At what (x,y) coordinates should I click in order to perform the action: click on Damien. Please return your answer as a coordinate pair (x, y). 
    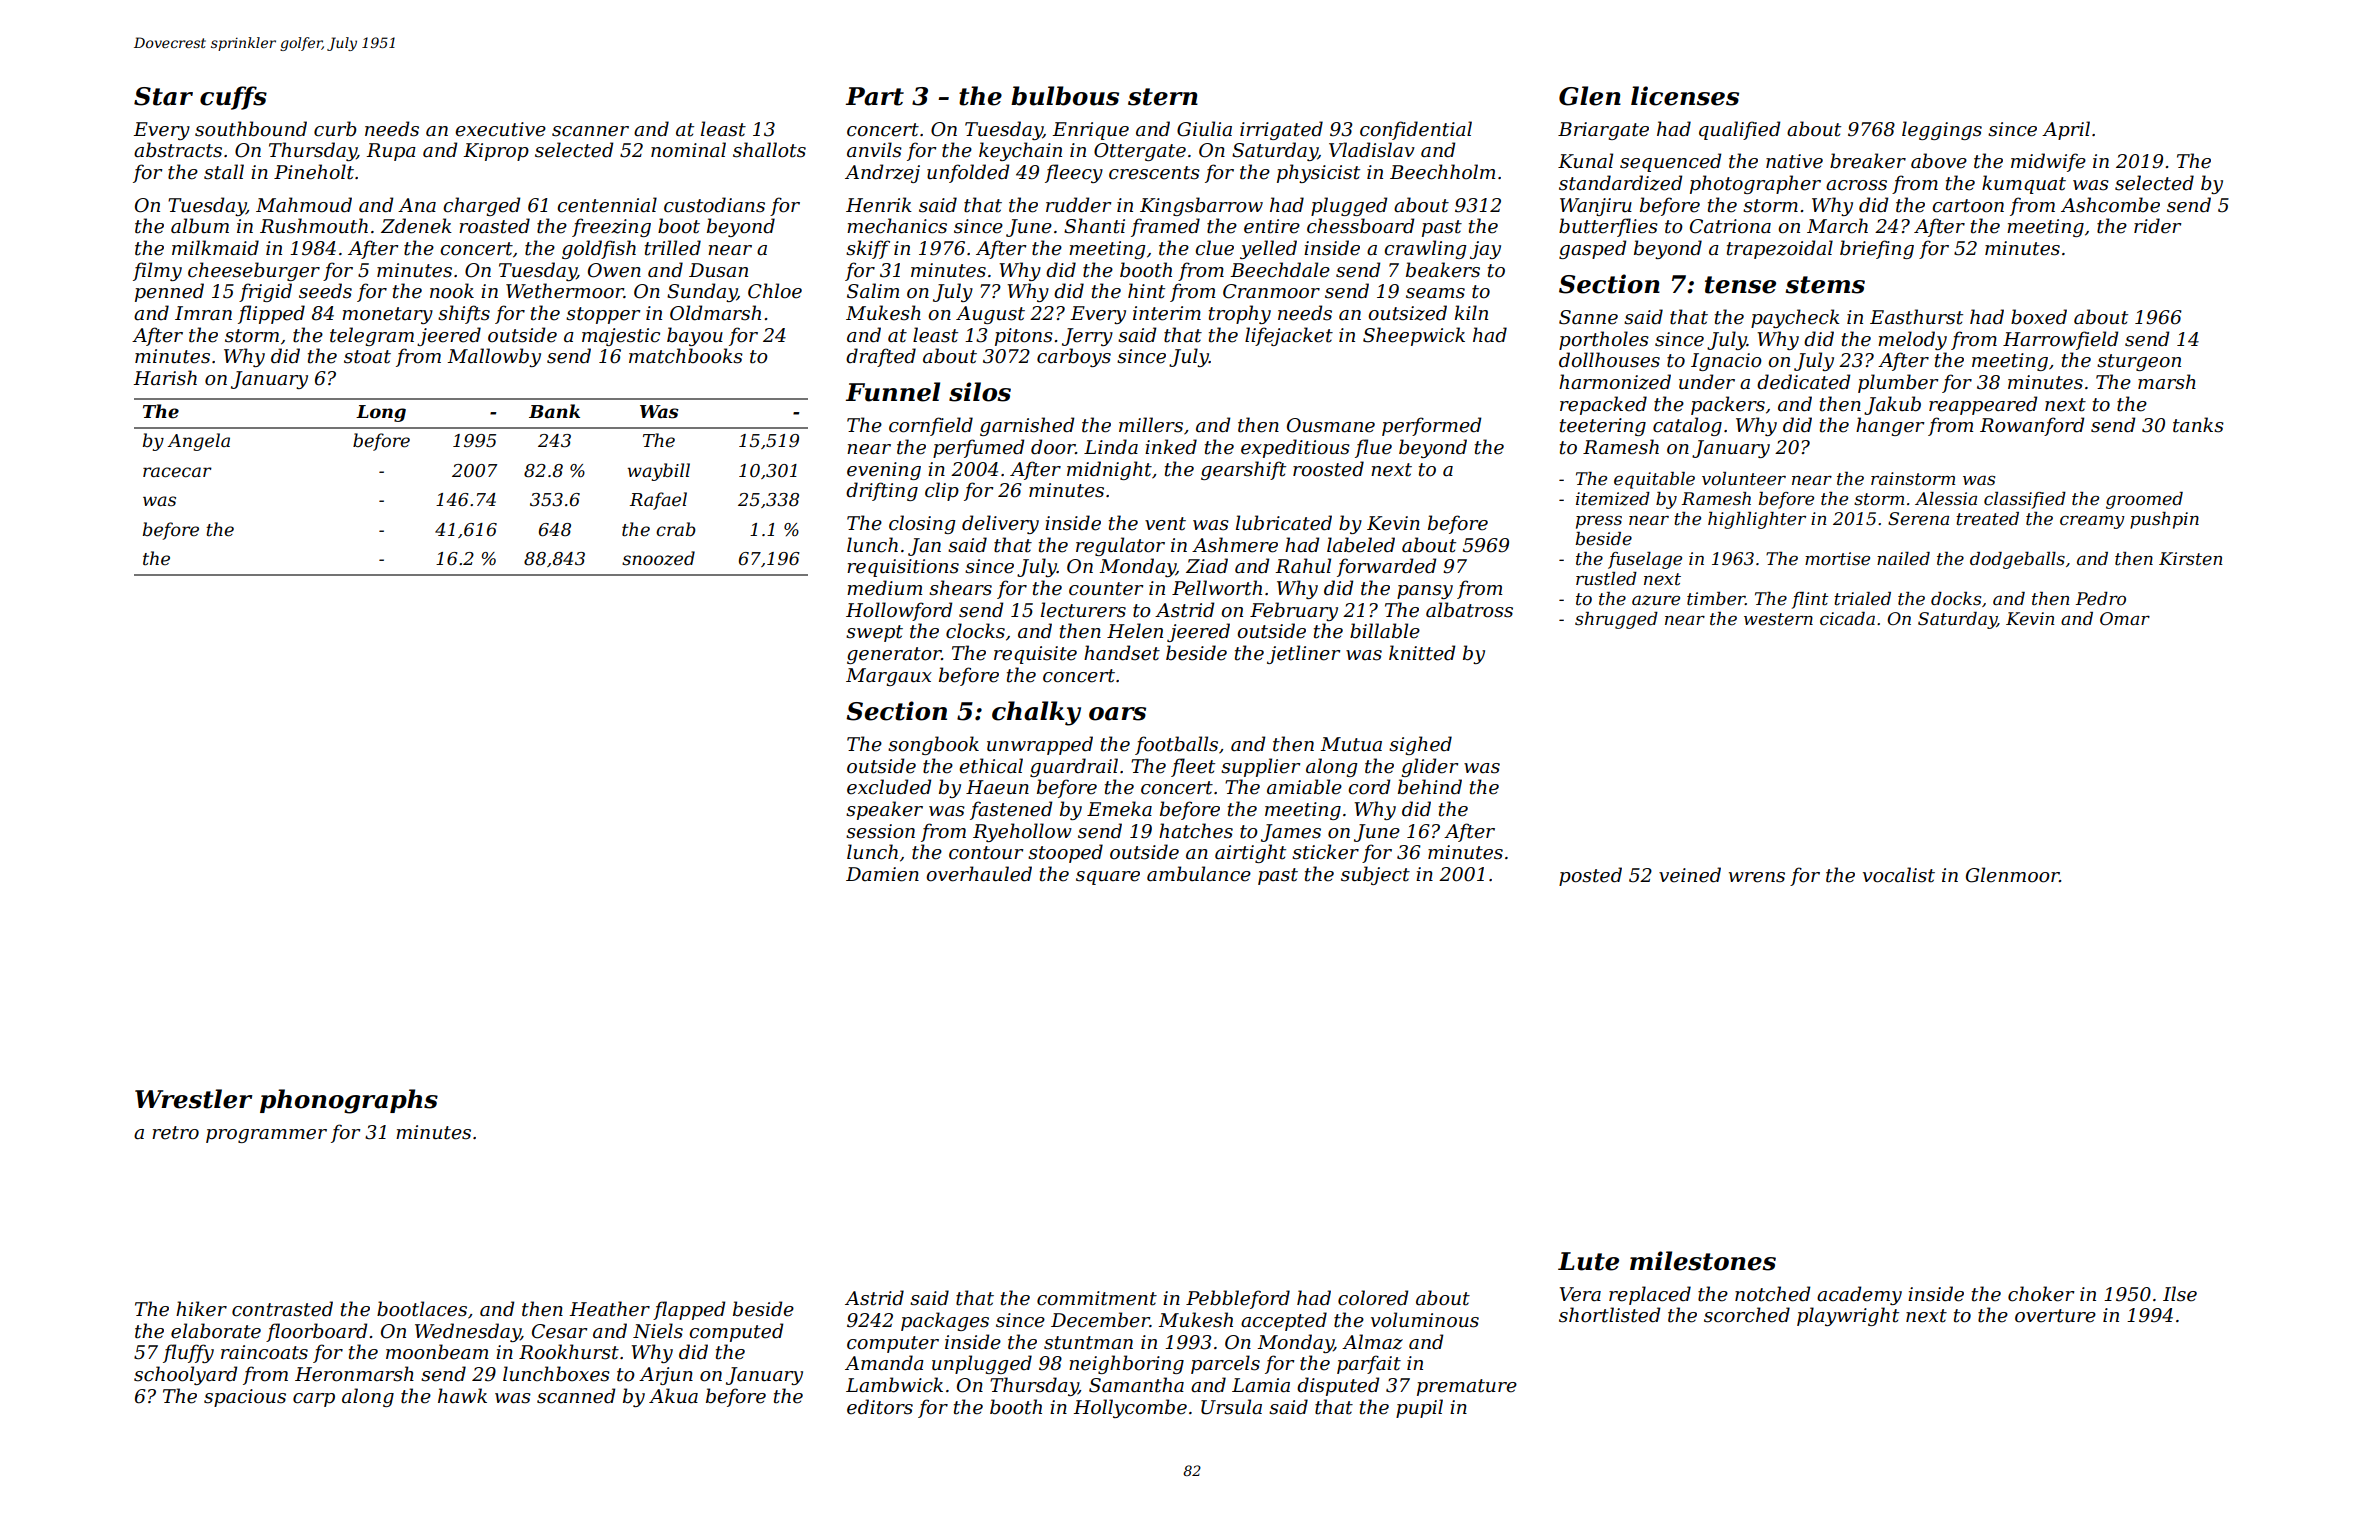
    Looking at the image, I should click on (882, 874).
